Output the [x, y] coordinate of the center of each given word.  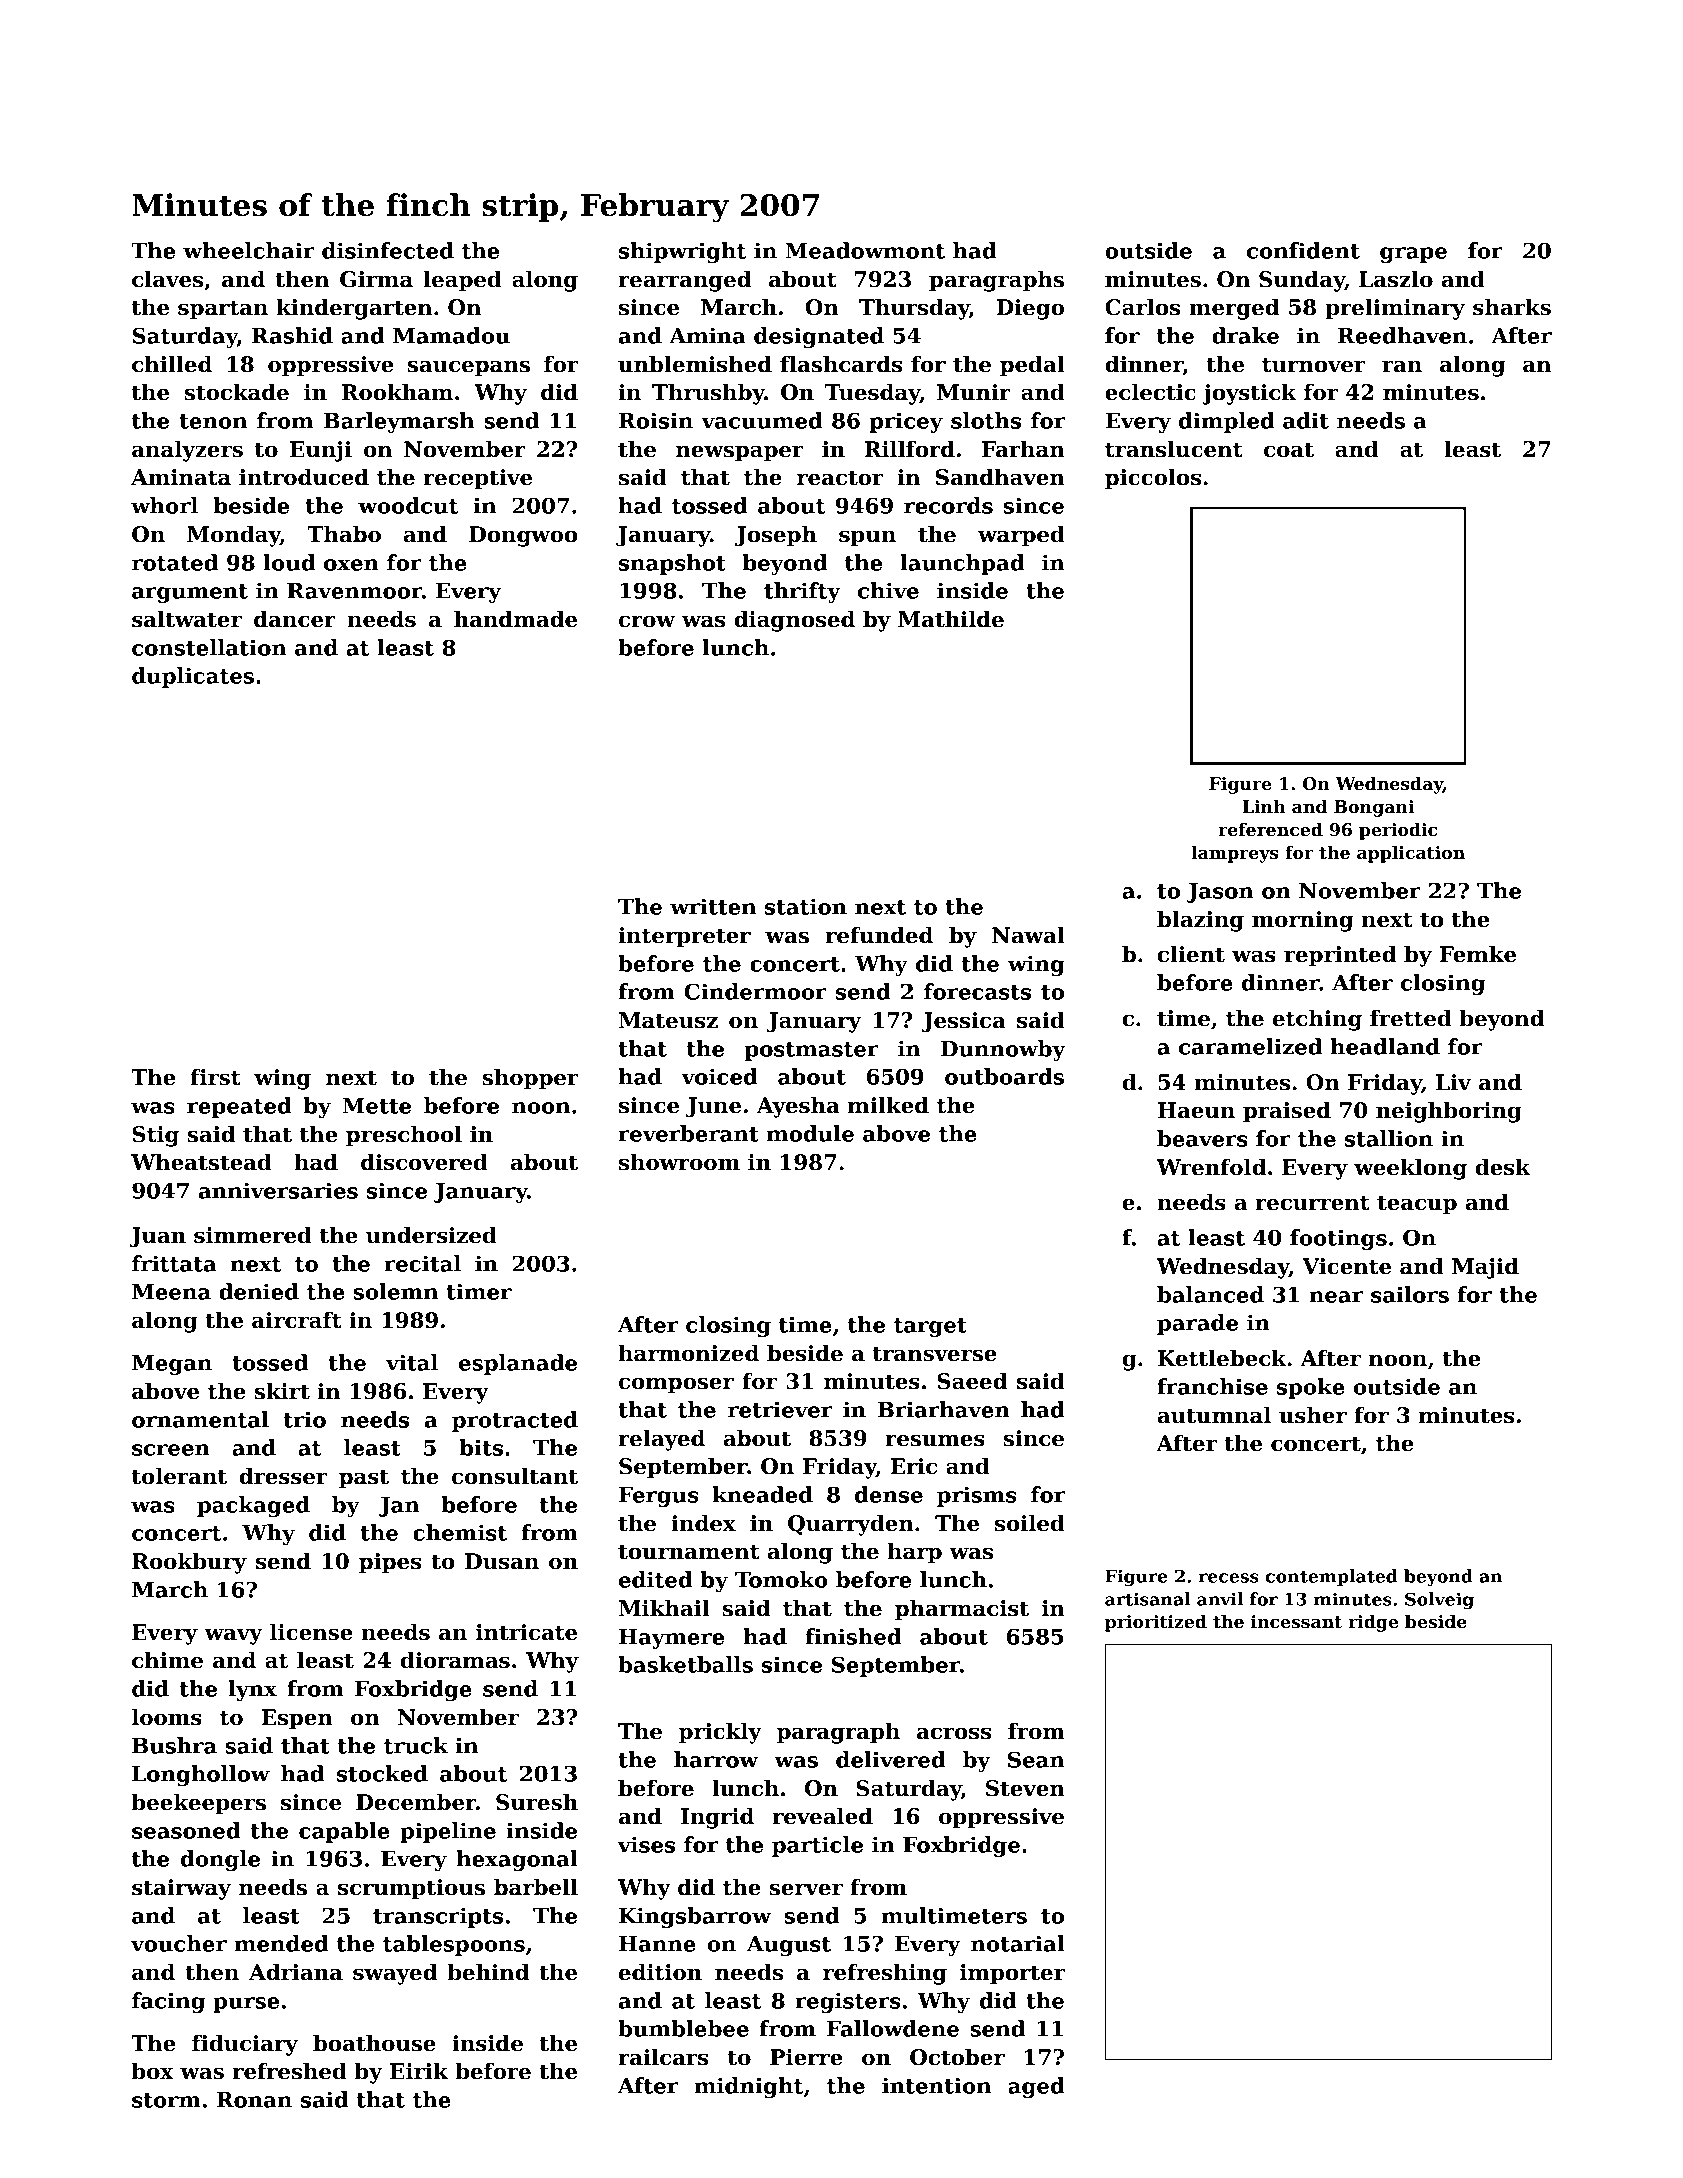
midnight [749, 2087]
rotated [175, 562]
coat [1289, 450]
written [713, 906]
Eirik [419, 2070]
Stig [155, 1136]
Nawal [1028, 935]
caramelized [1250, 1046]
